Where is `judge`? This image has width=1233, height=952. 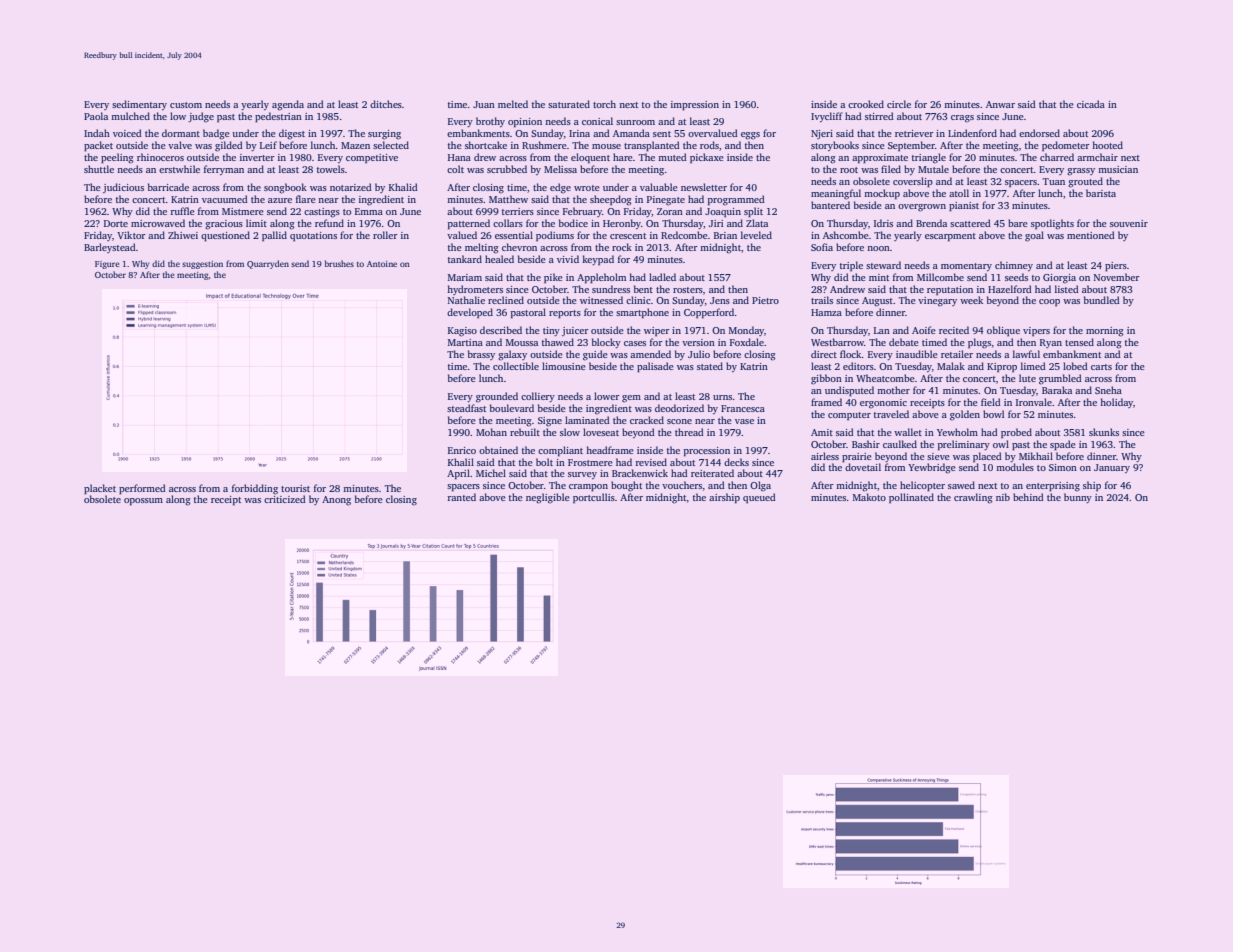
judge is located at coordinates (201, 117).
